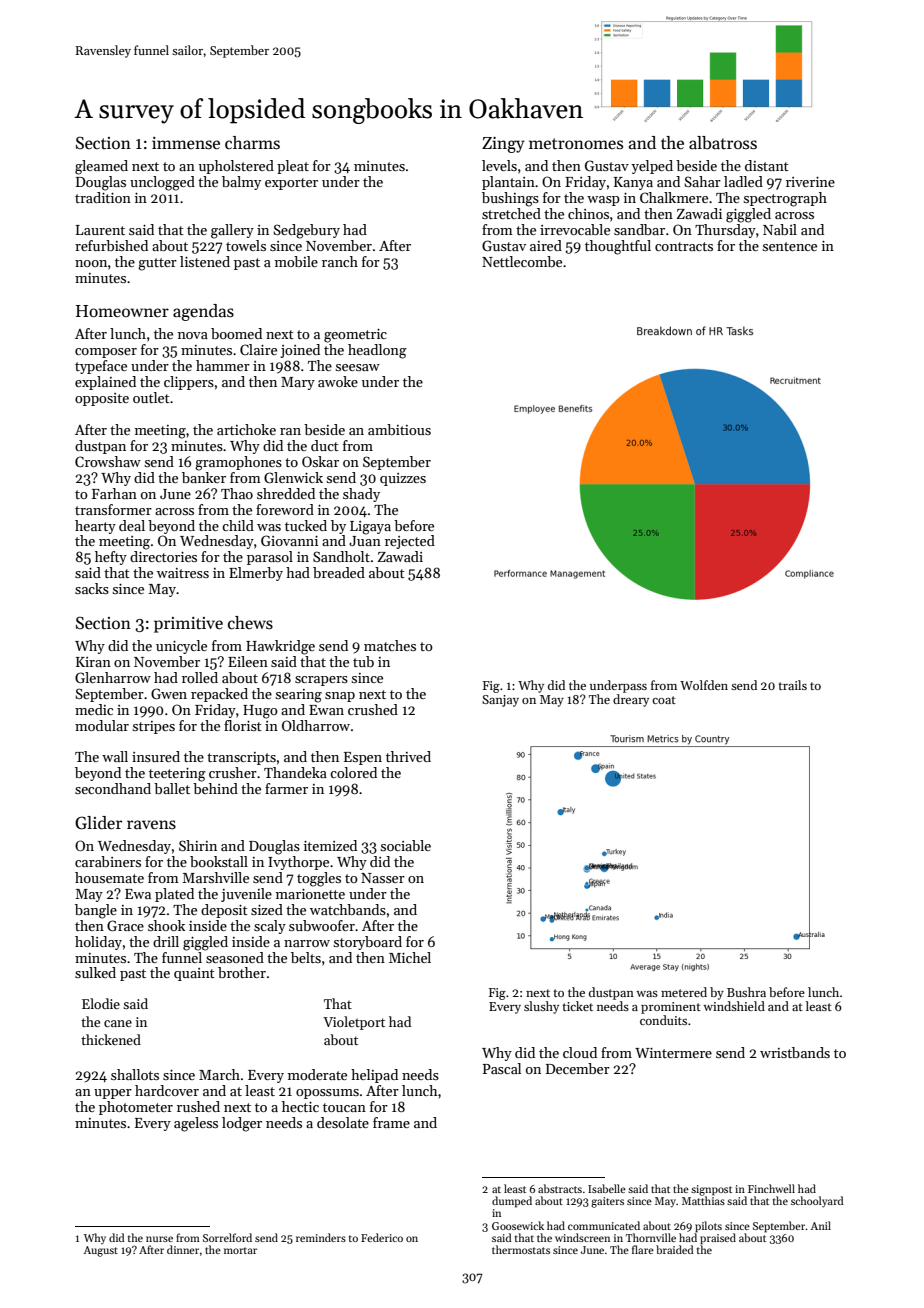  What do you see at coordinates (588, 213) in the image?
I see `chinos` at bounding box center [588, 213].
